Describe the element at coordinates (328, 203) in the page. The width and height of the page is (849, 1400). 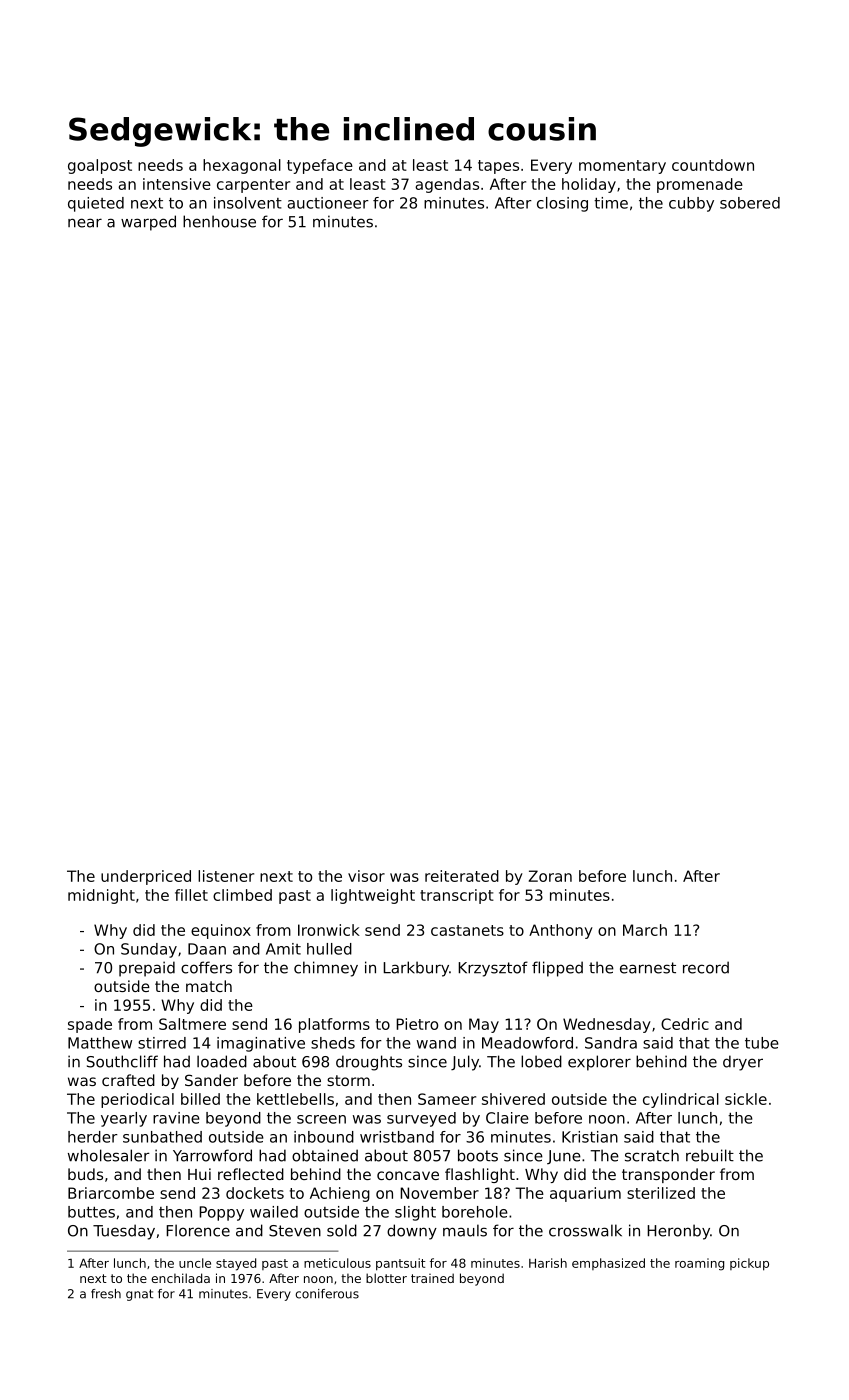
I see `auctioneer` at that location.
